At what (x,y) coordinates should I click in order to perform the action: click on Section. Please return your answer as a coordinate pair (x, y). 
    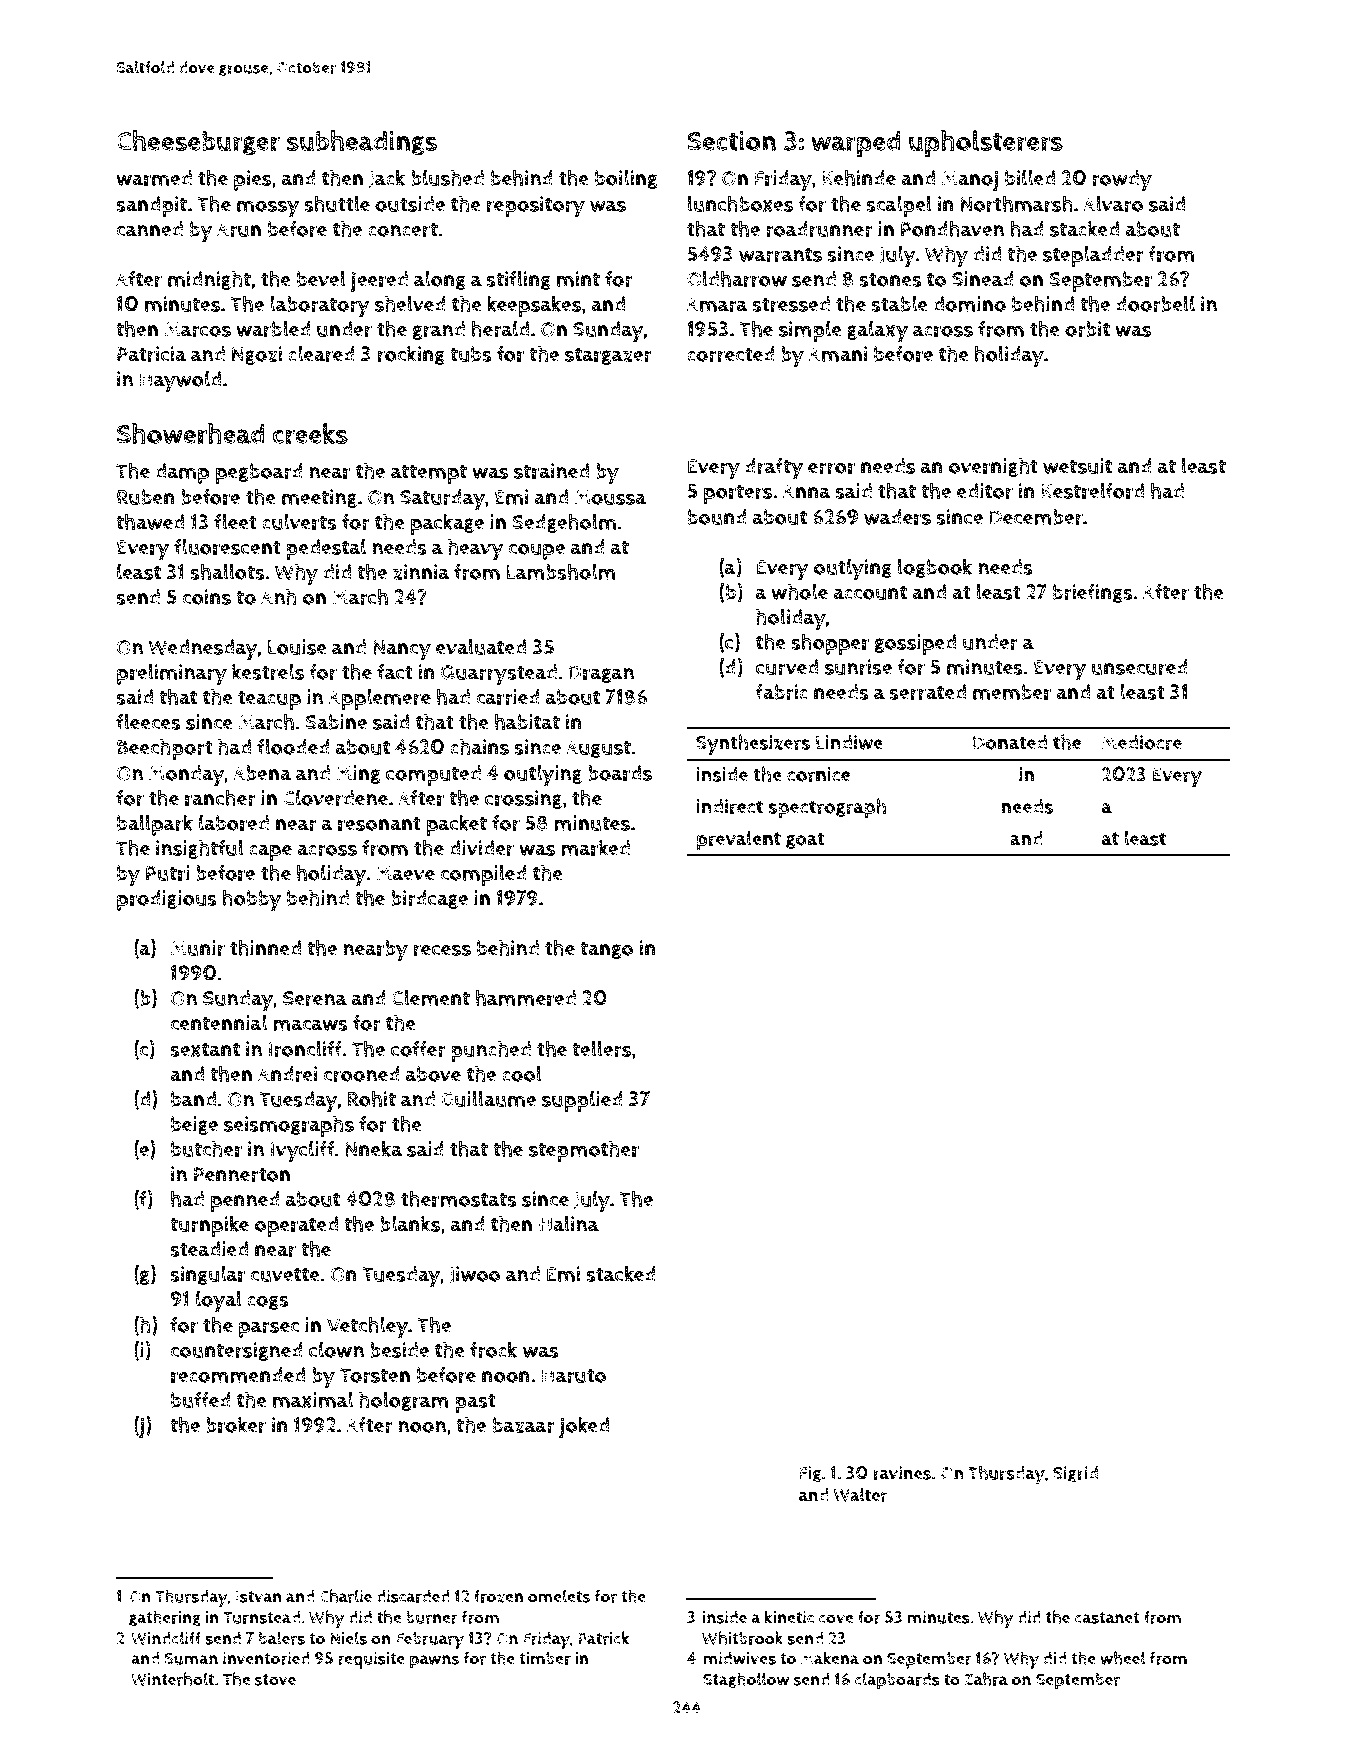
    Looking at the image, I should click on (731, 141).
